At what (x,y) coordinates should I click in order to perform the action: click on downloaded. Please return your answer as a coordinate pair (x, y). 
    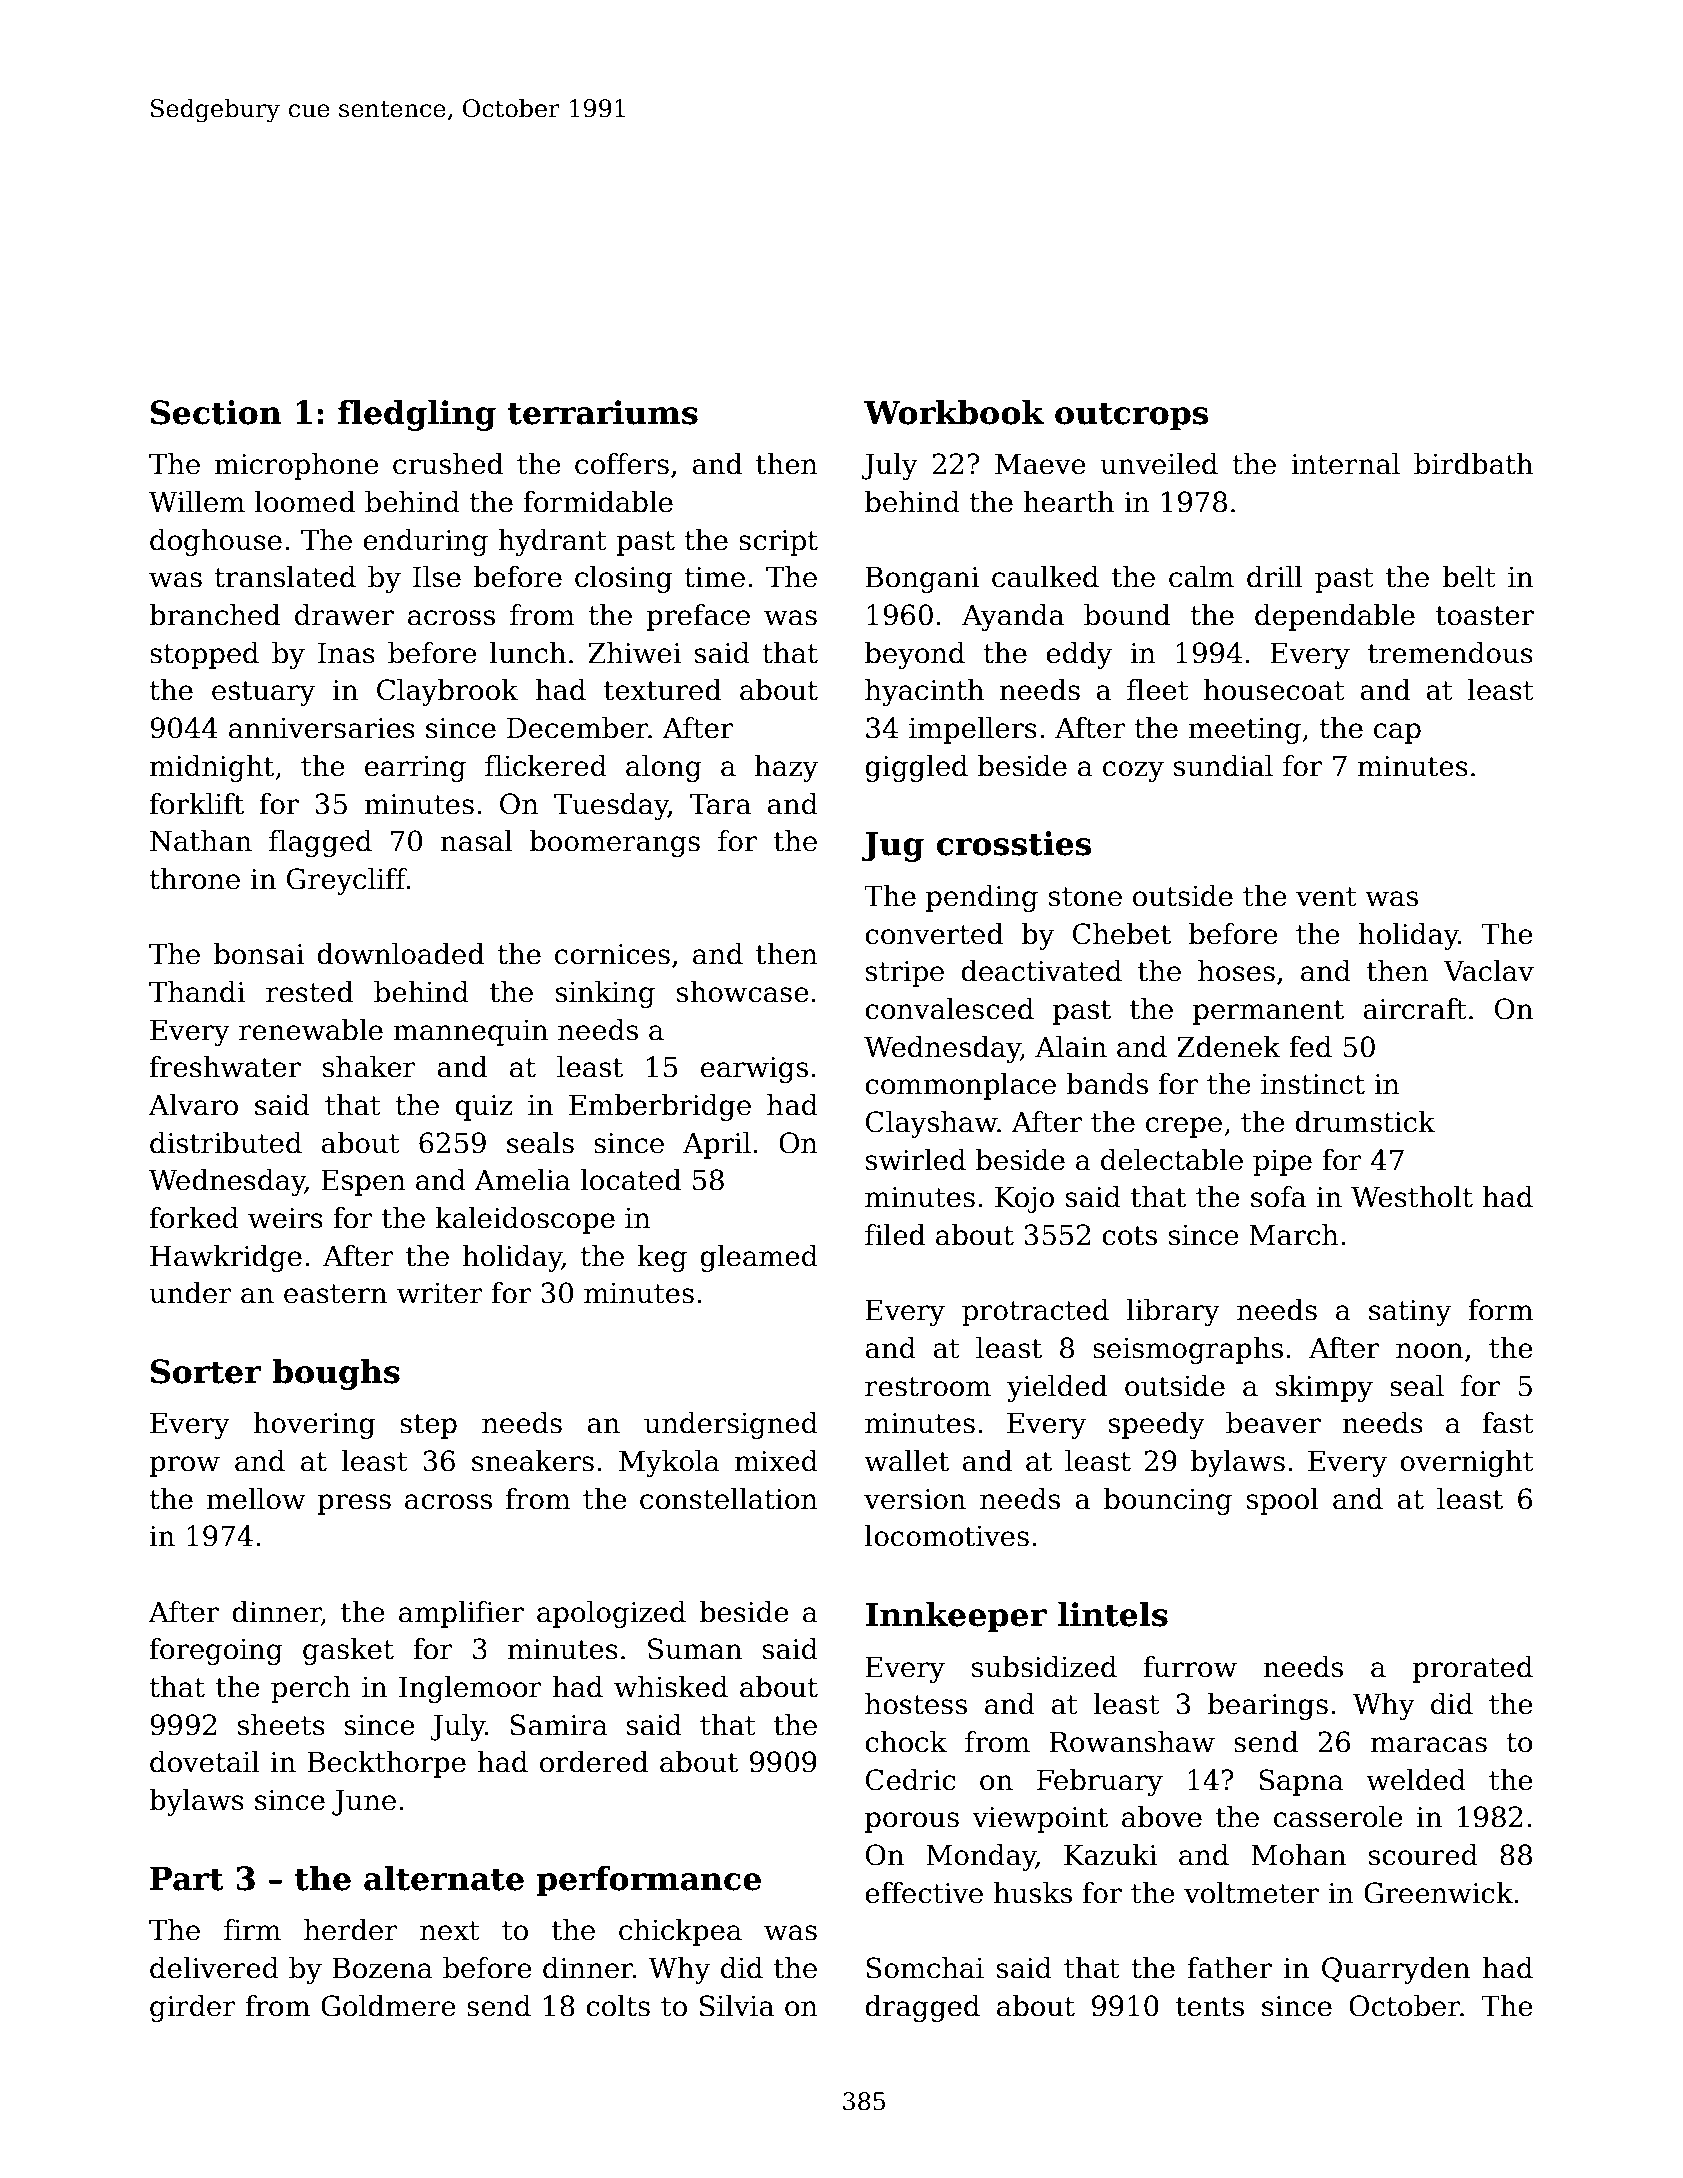
    Looking at the image, I should click on (400, 954).
